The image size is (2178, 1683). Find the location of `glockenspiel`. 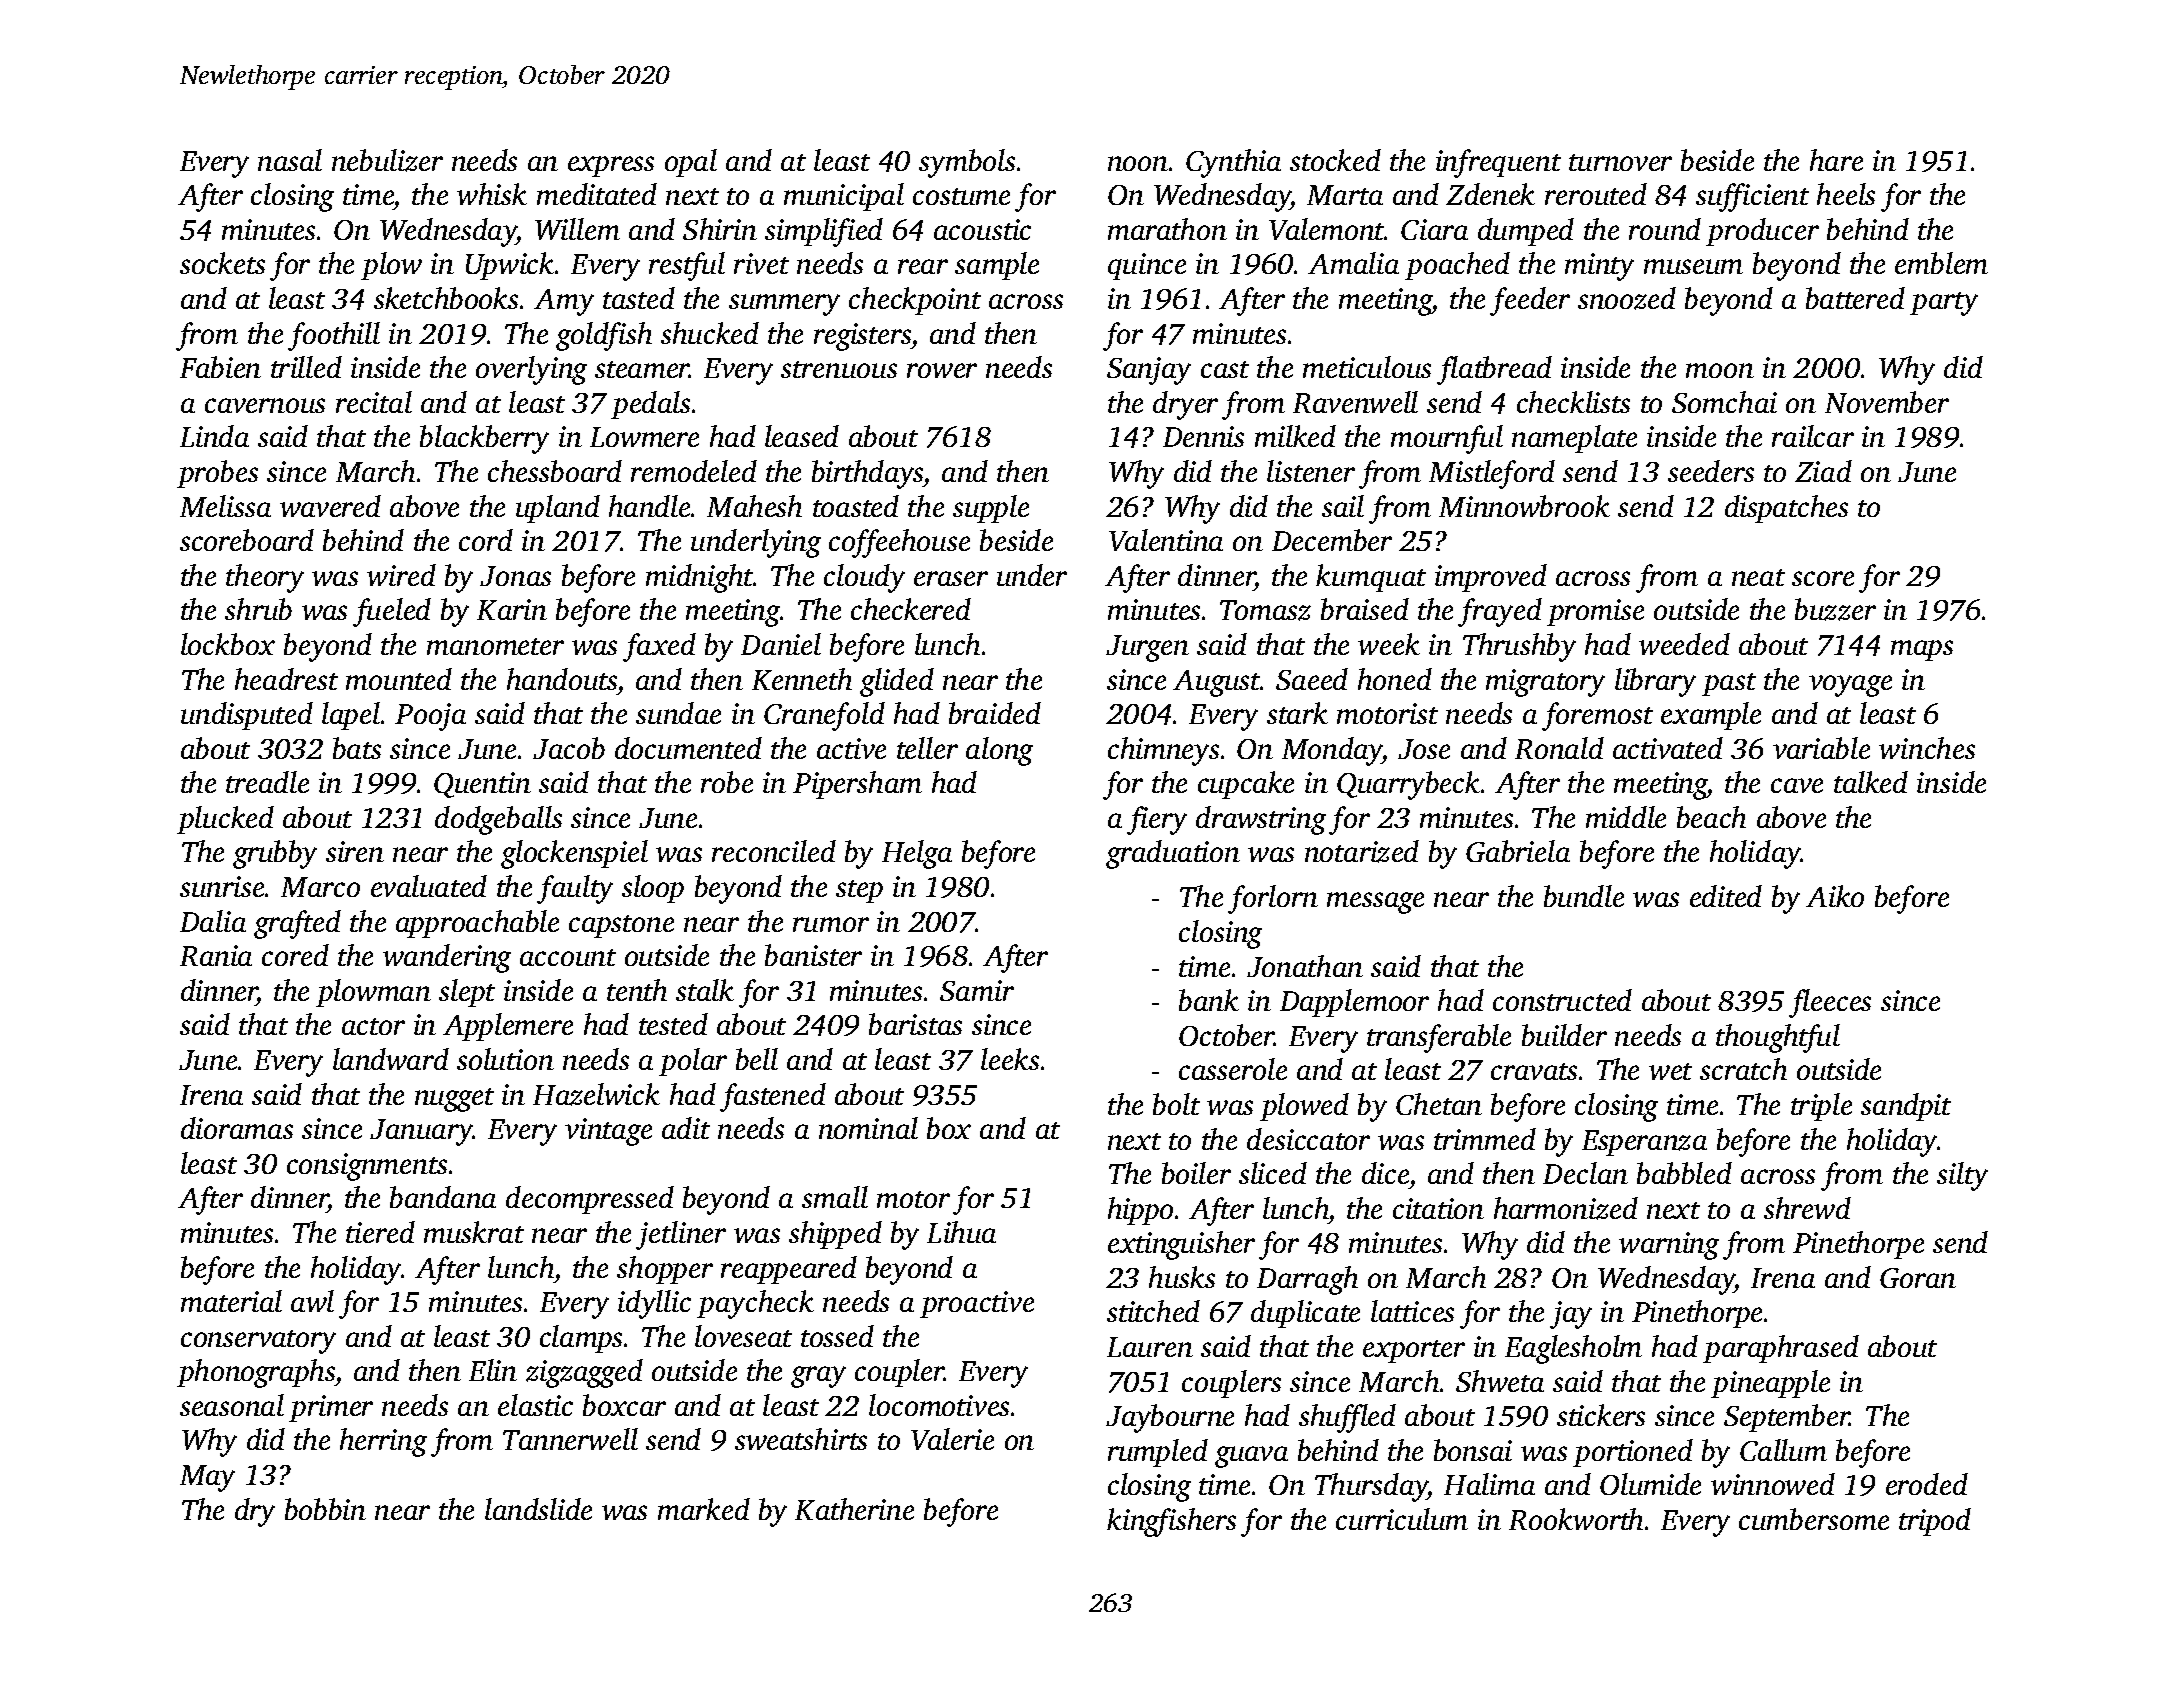

glockenspiel is located at coordinates (574, 854).
